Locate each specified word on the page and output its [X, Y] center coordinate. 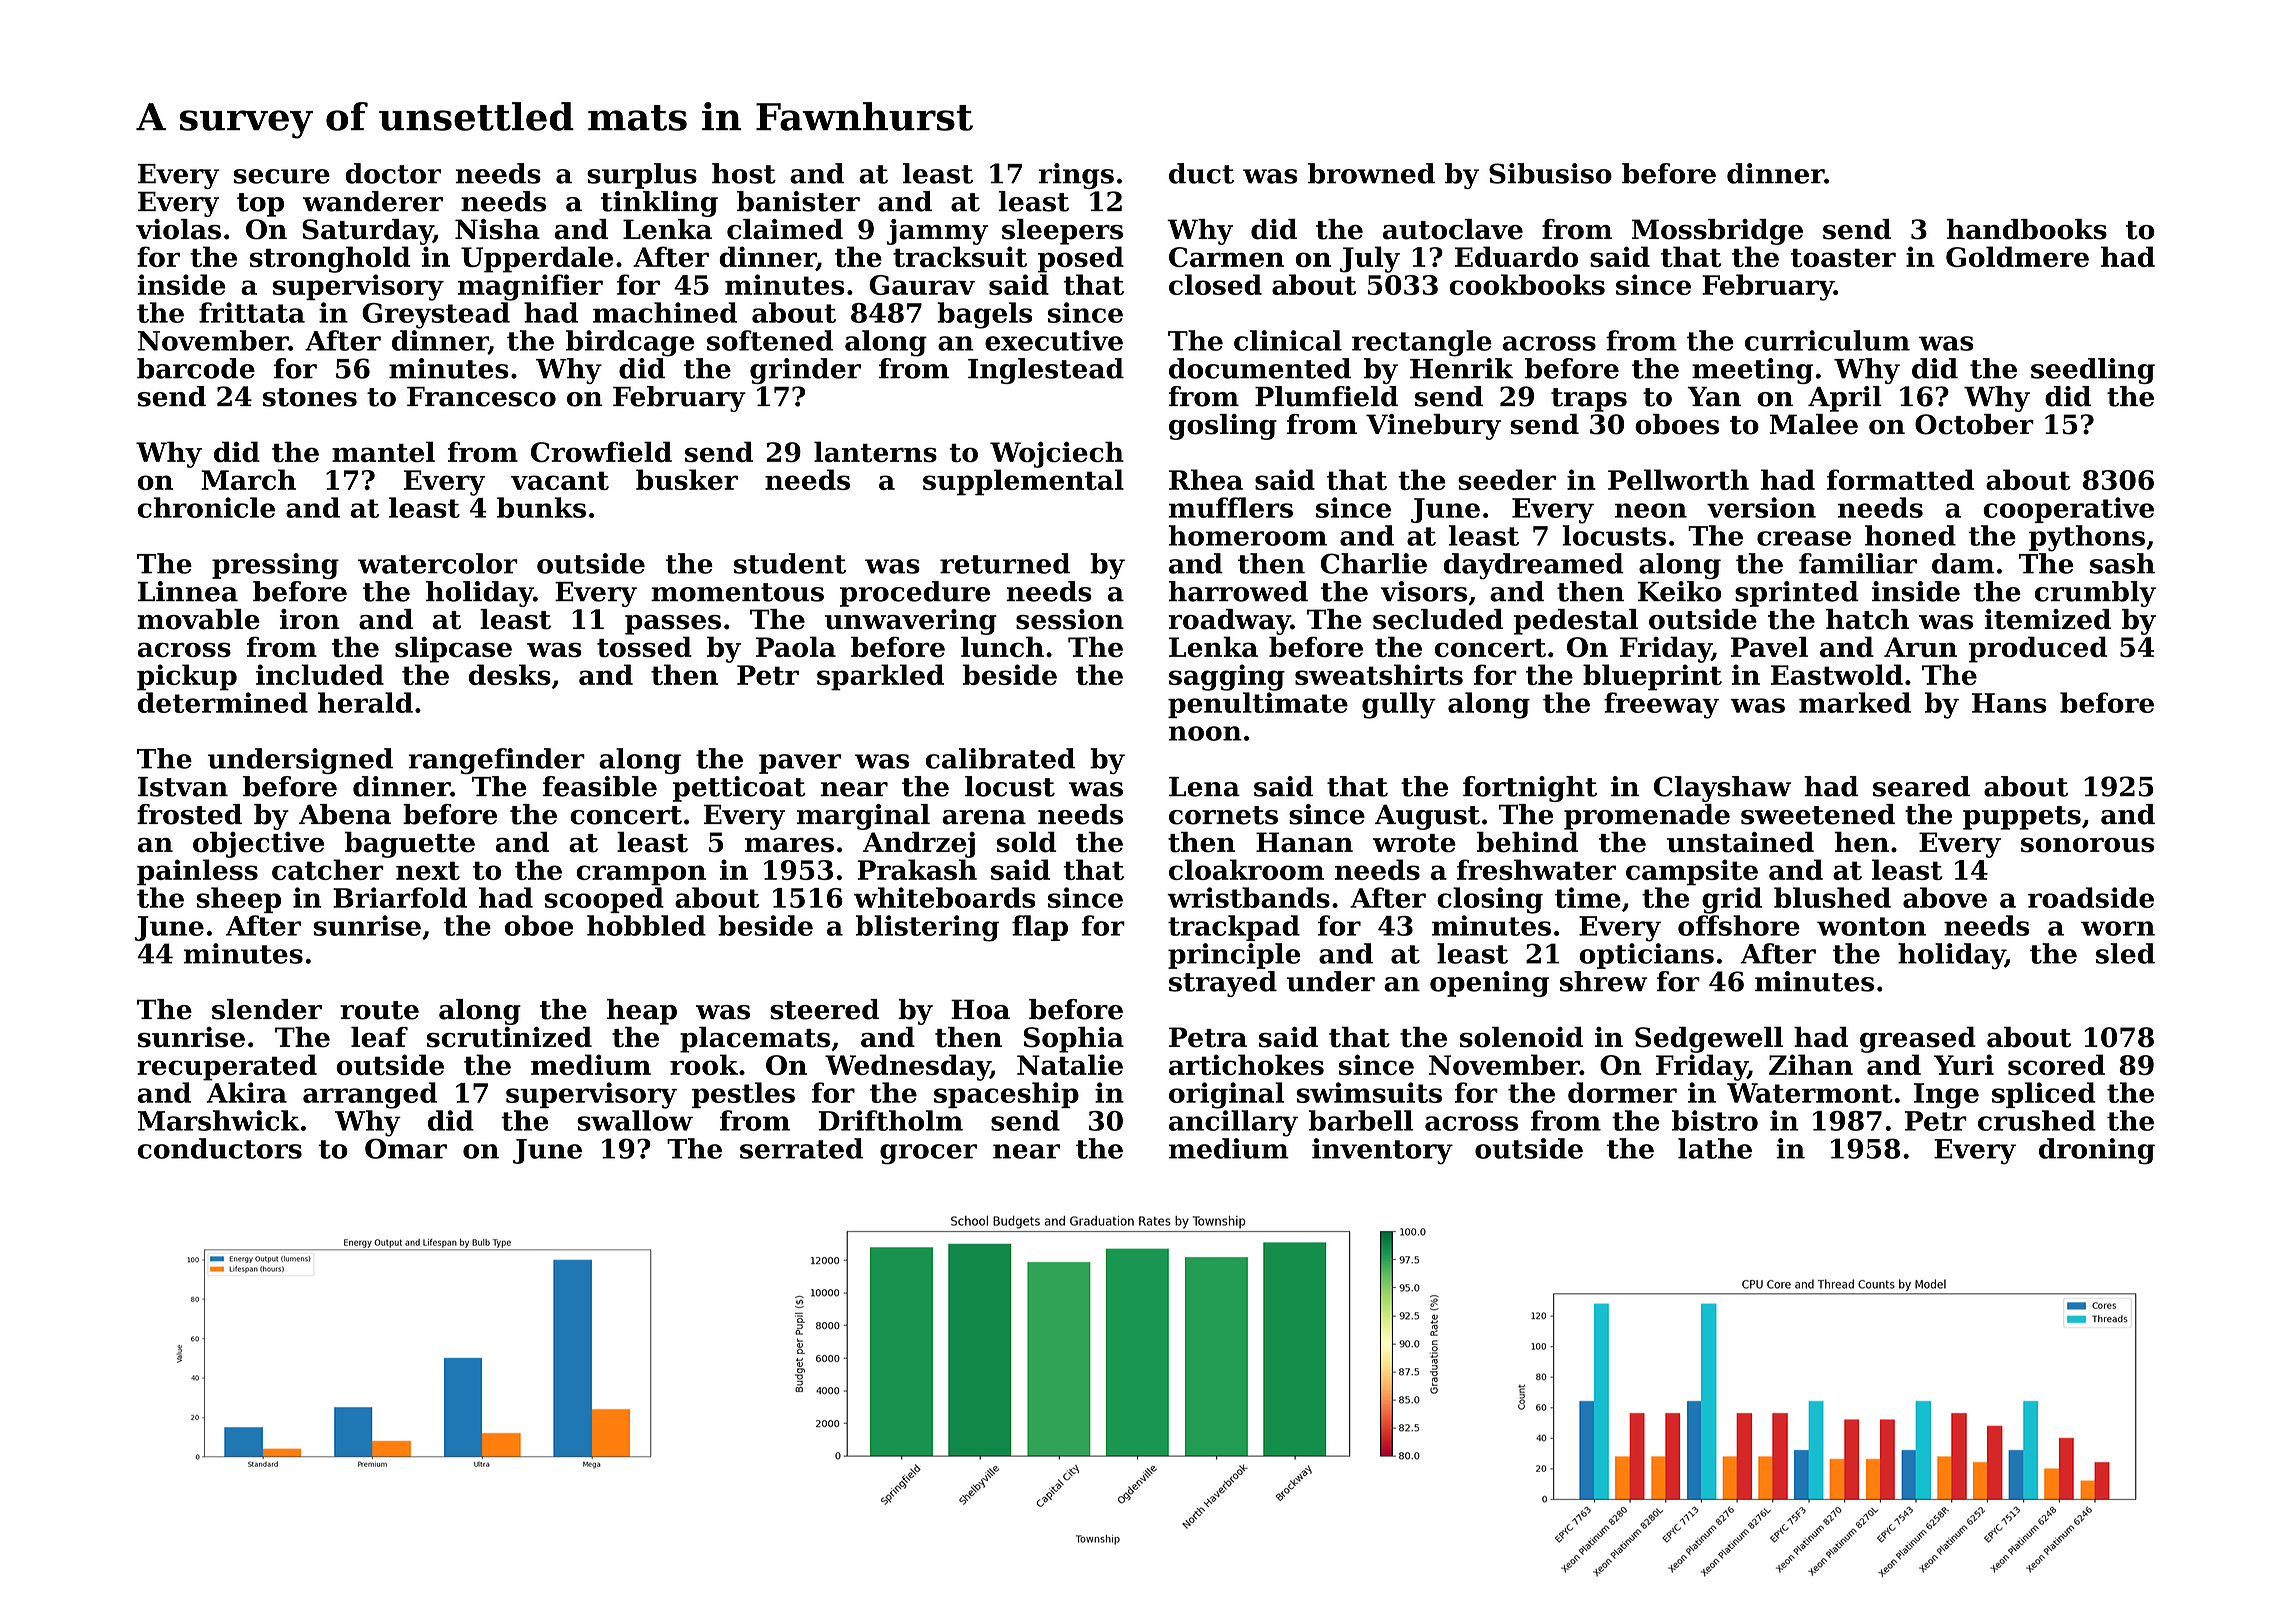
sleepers [1062, 232]
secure [282, 176]
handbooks [2026, 229]
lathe [1715, 1148]
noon [1205, 733]
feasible [599, 786]
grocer [928, 1154]
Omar [406, 1148]
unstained [1740, 842]
